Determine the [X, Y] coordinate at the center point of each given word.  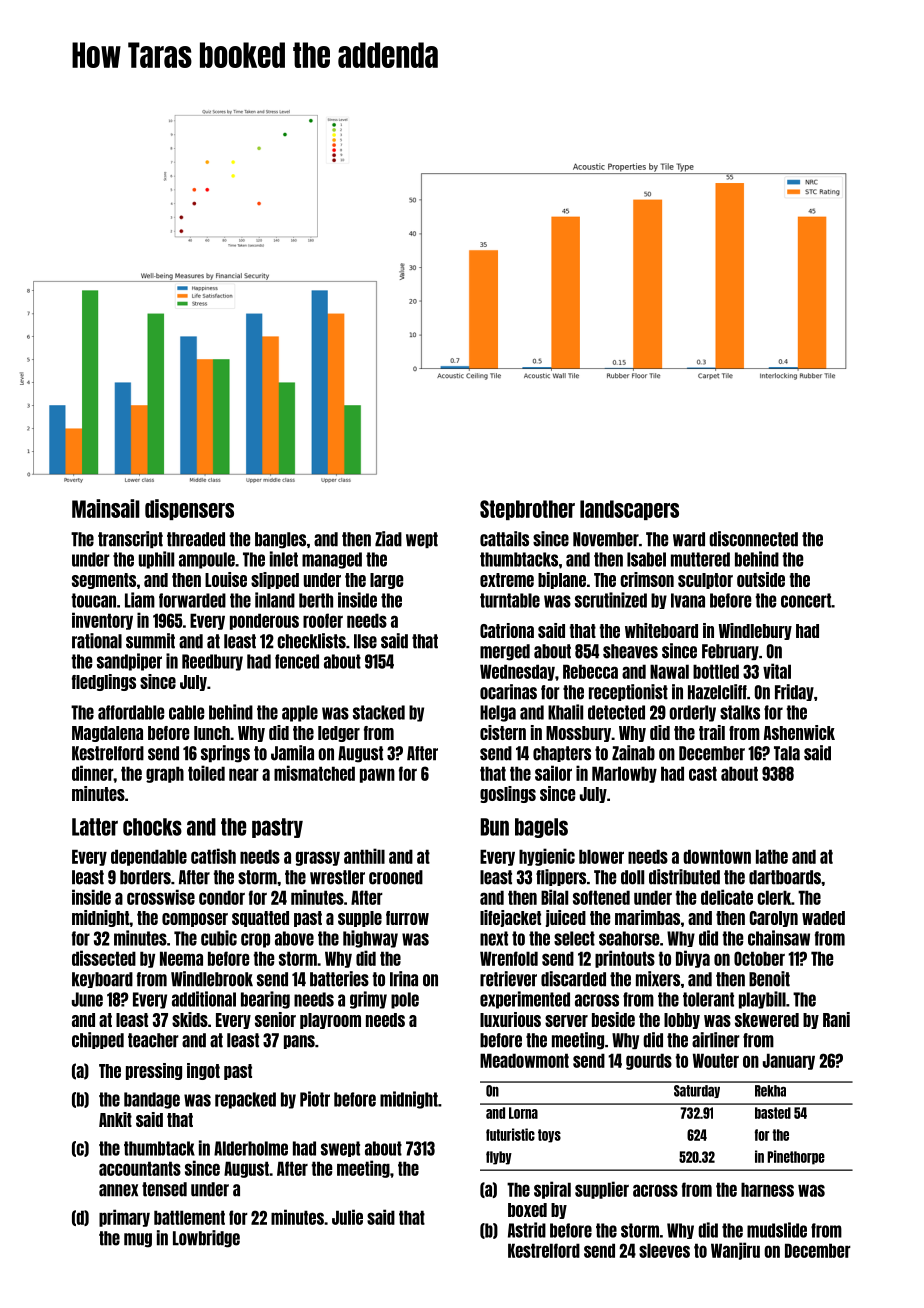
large [386, 581]
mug [138, 1240]
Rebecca [590, 671]
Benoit [769, 979]
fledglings [104, 682]
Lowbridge [206, 1239]
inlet [284, 559]
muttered [700, 559]
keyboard [102, 980]
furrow [407, 918]
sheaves [630, 651]
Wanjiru [735, 1251]
